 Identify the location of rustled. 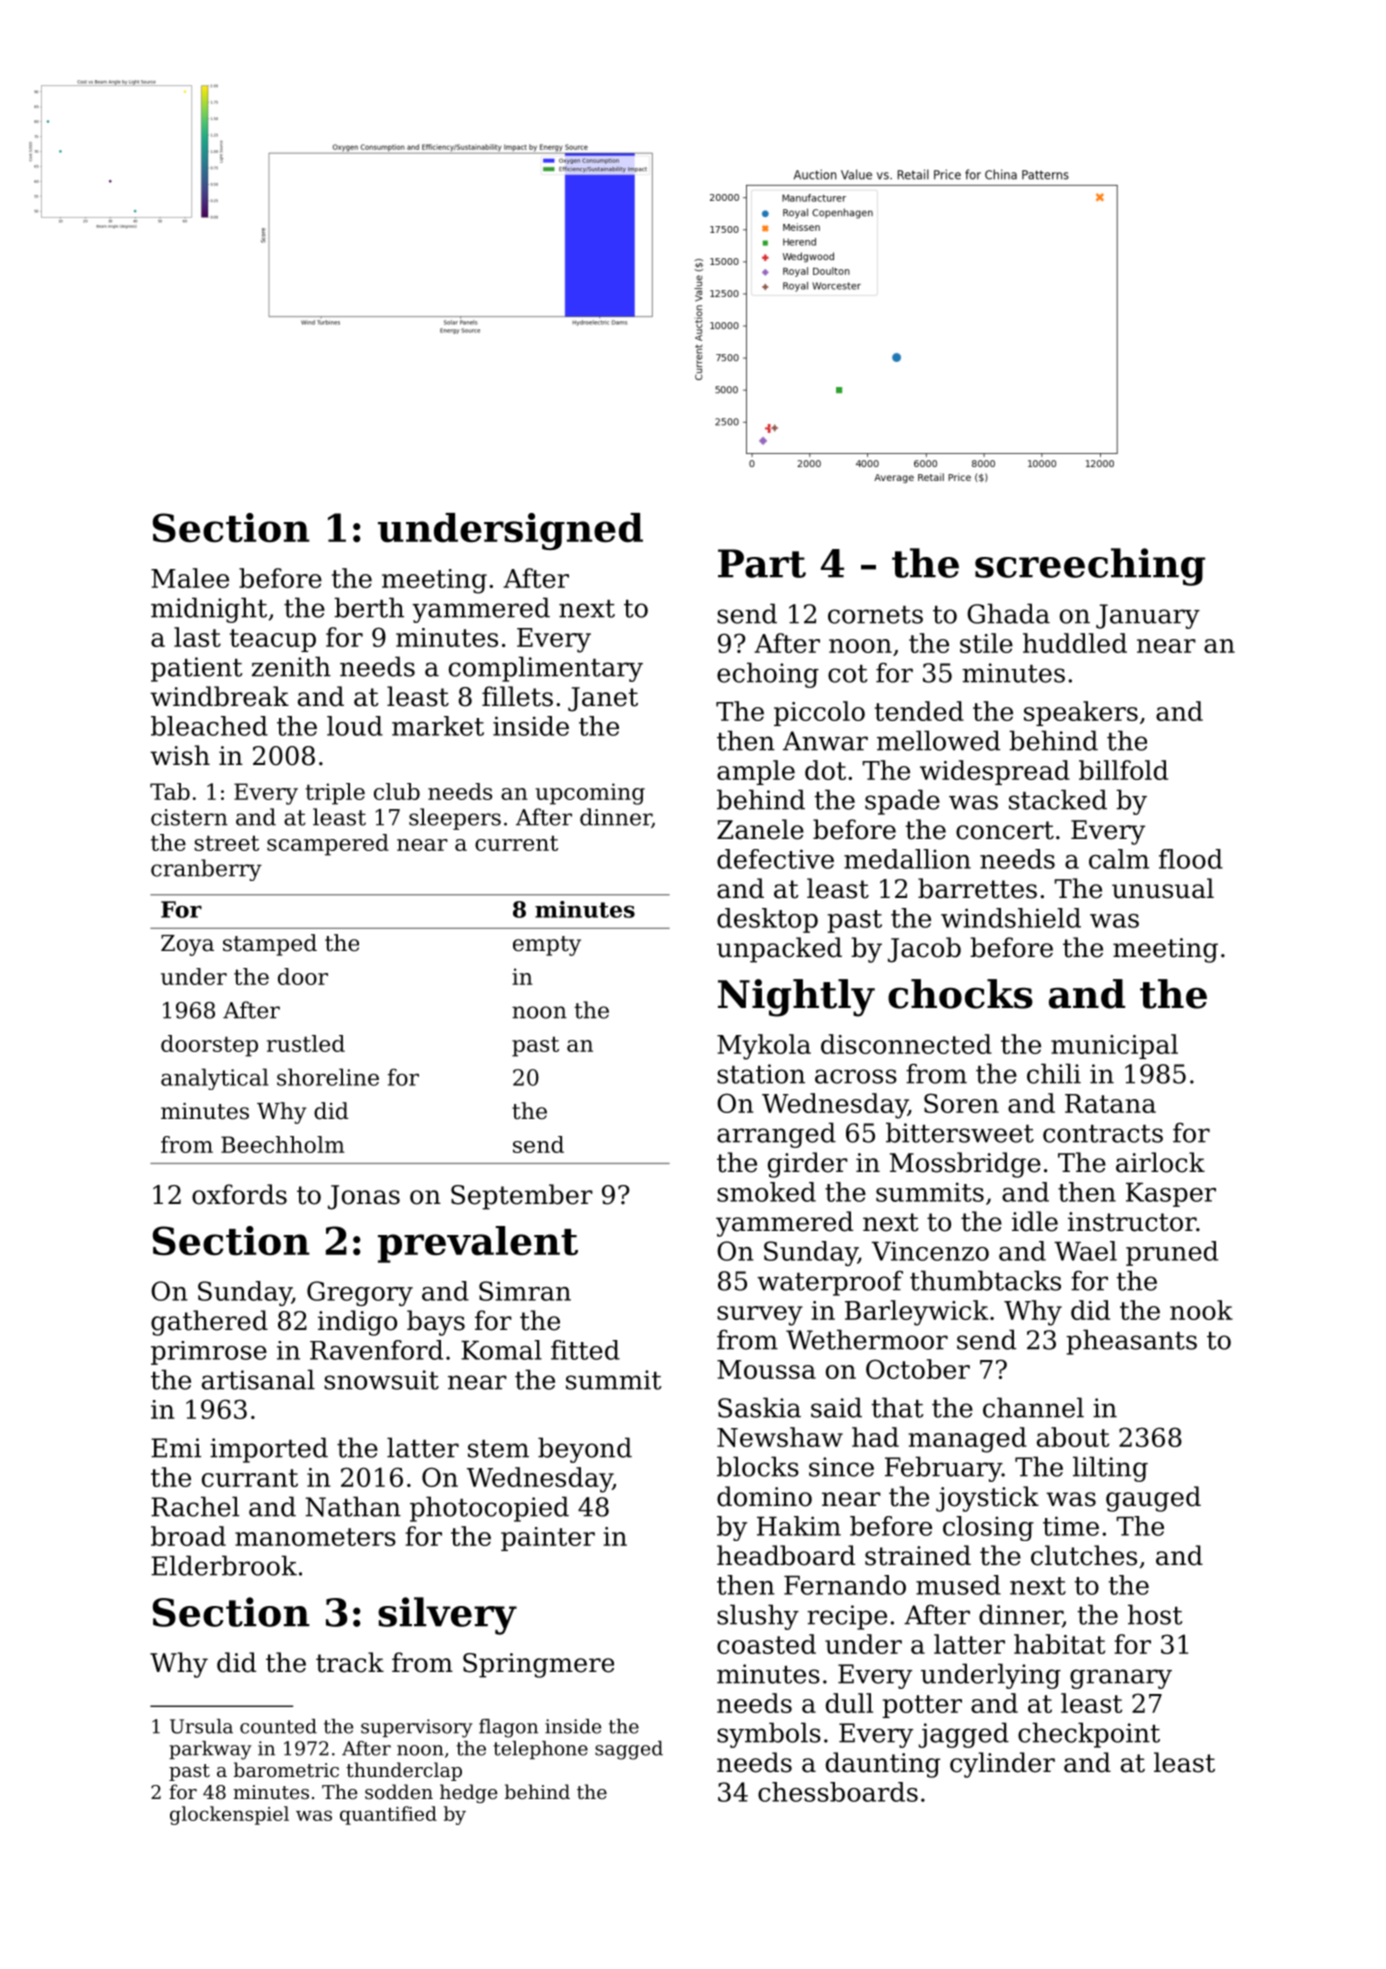
(306, 1043).
